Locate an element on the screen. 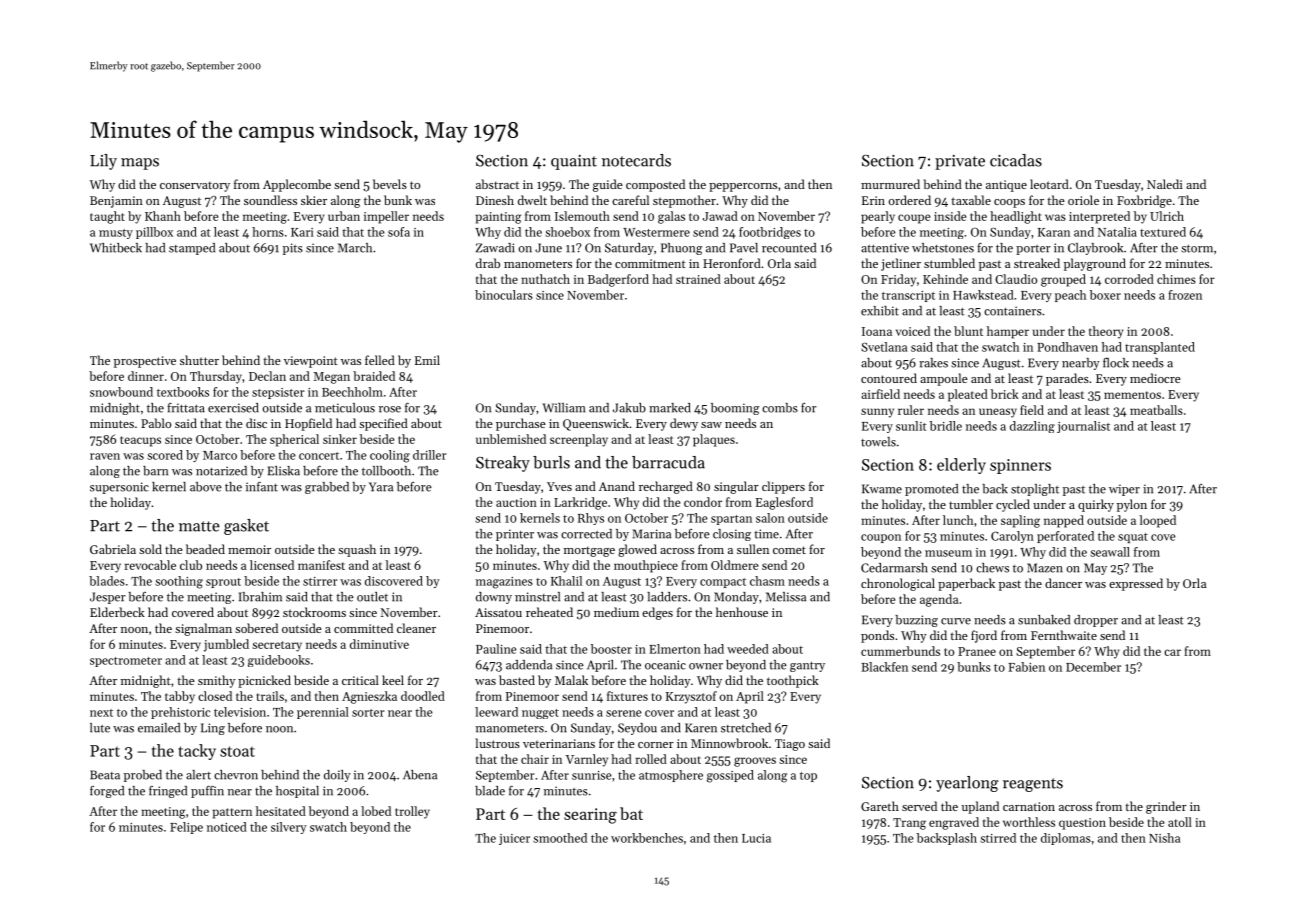 This screenshot has width=1308, height=924. reagents is located at coordinates (1033, 785).
